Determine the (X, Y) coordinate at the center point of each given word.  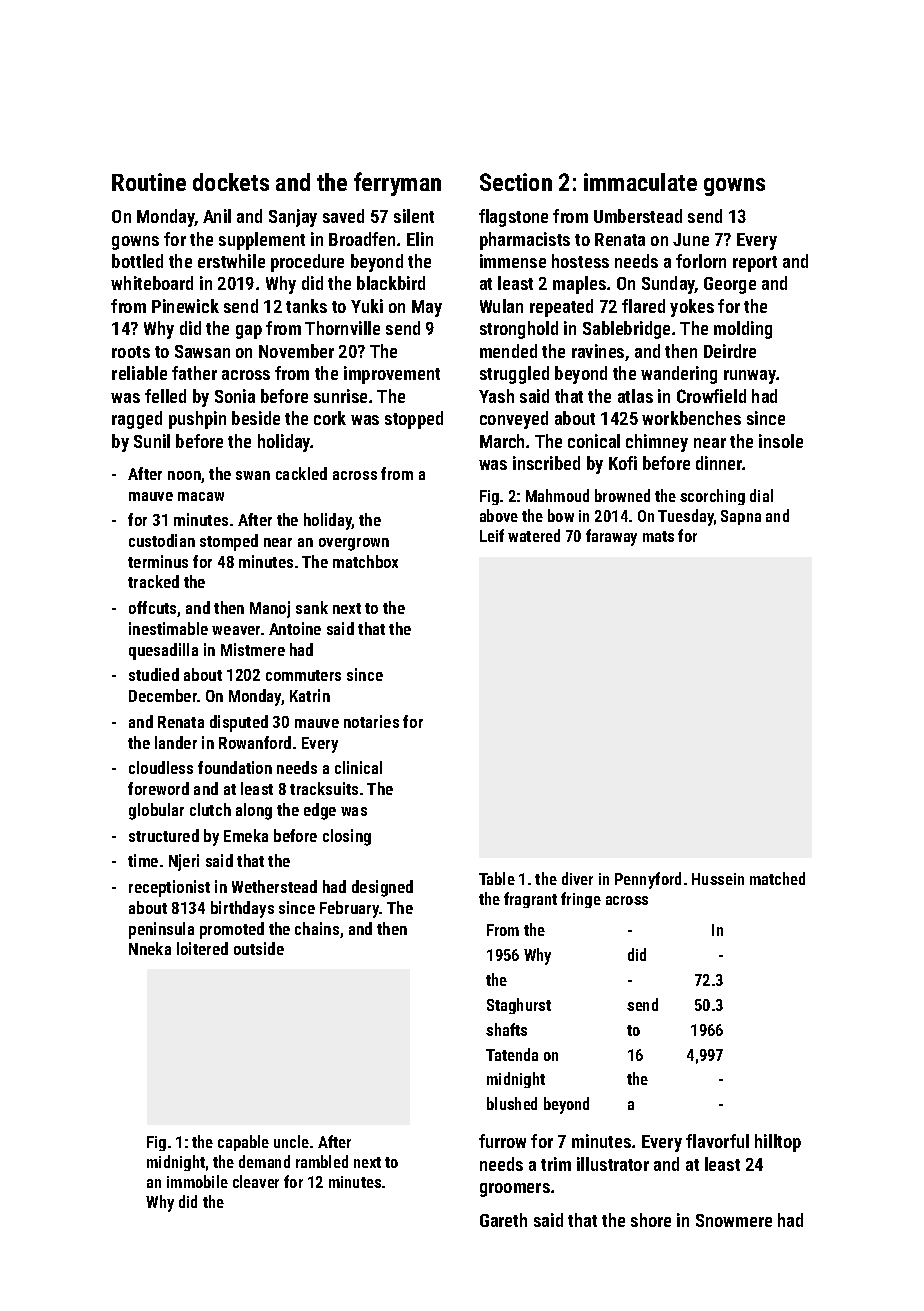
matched (777, 878)
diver (577, 878)
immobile (197, 1181)
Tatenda (512, 1054)
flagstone (513, 218)
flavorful (717, 1141)
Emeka (246, 835)
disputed (239, 723)
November (296, 351)
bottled (137, 261)
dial (761, 495)
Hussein (718, 879)
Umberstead (638, 216)
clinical (358, 767)
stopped (414, 420)
